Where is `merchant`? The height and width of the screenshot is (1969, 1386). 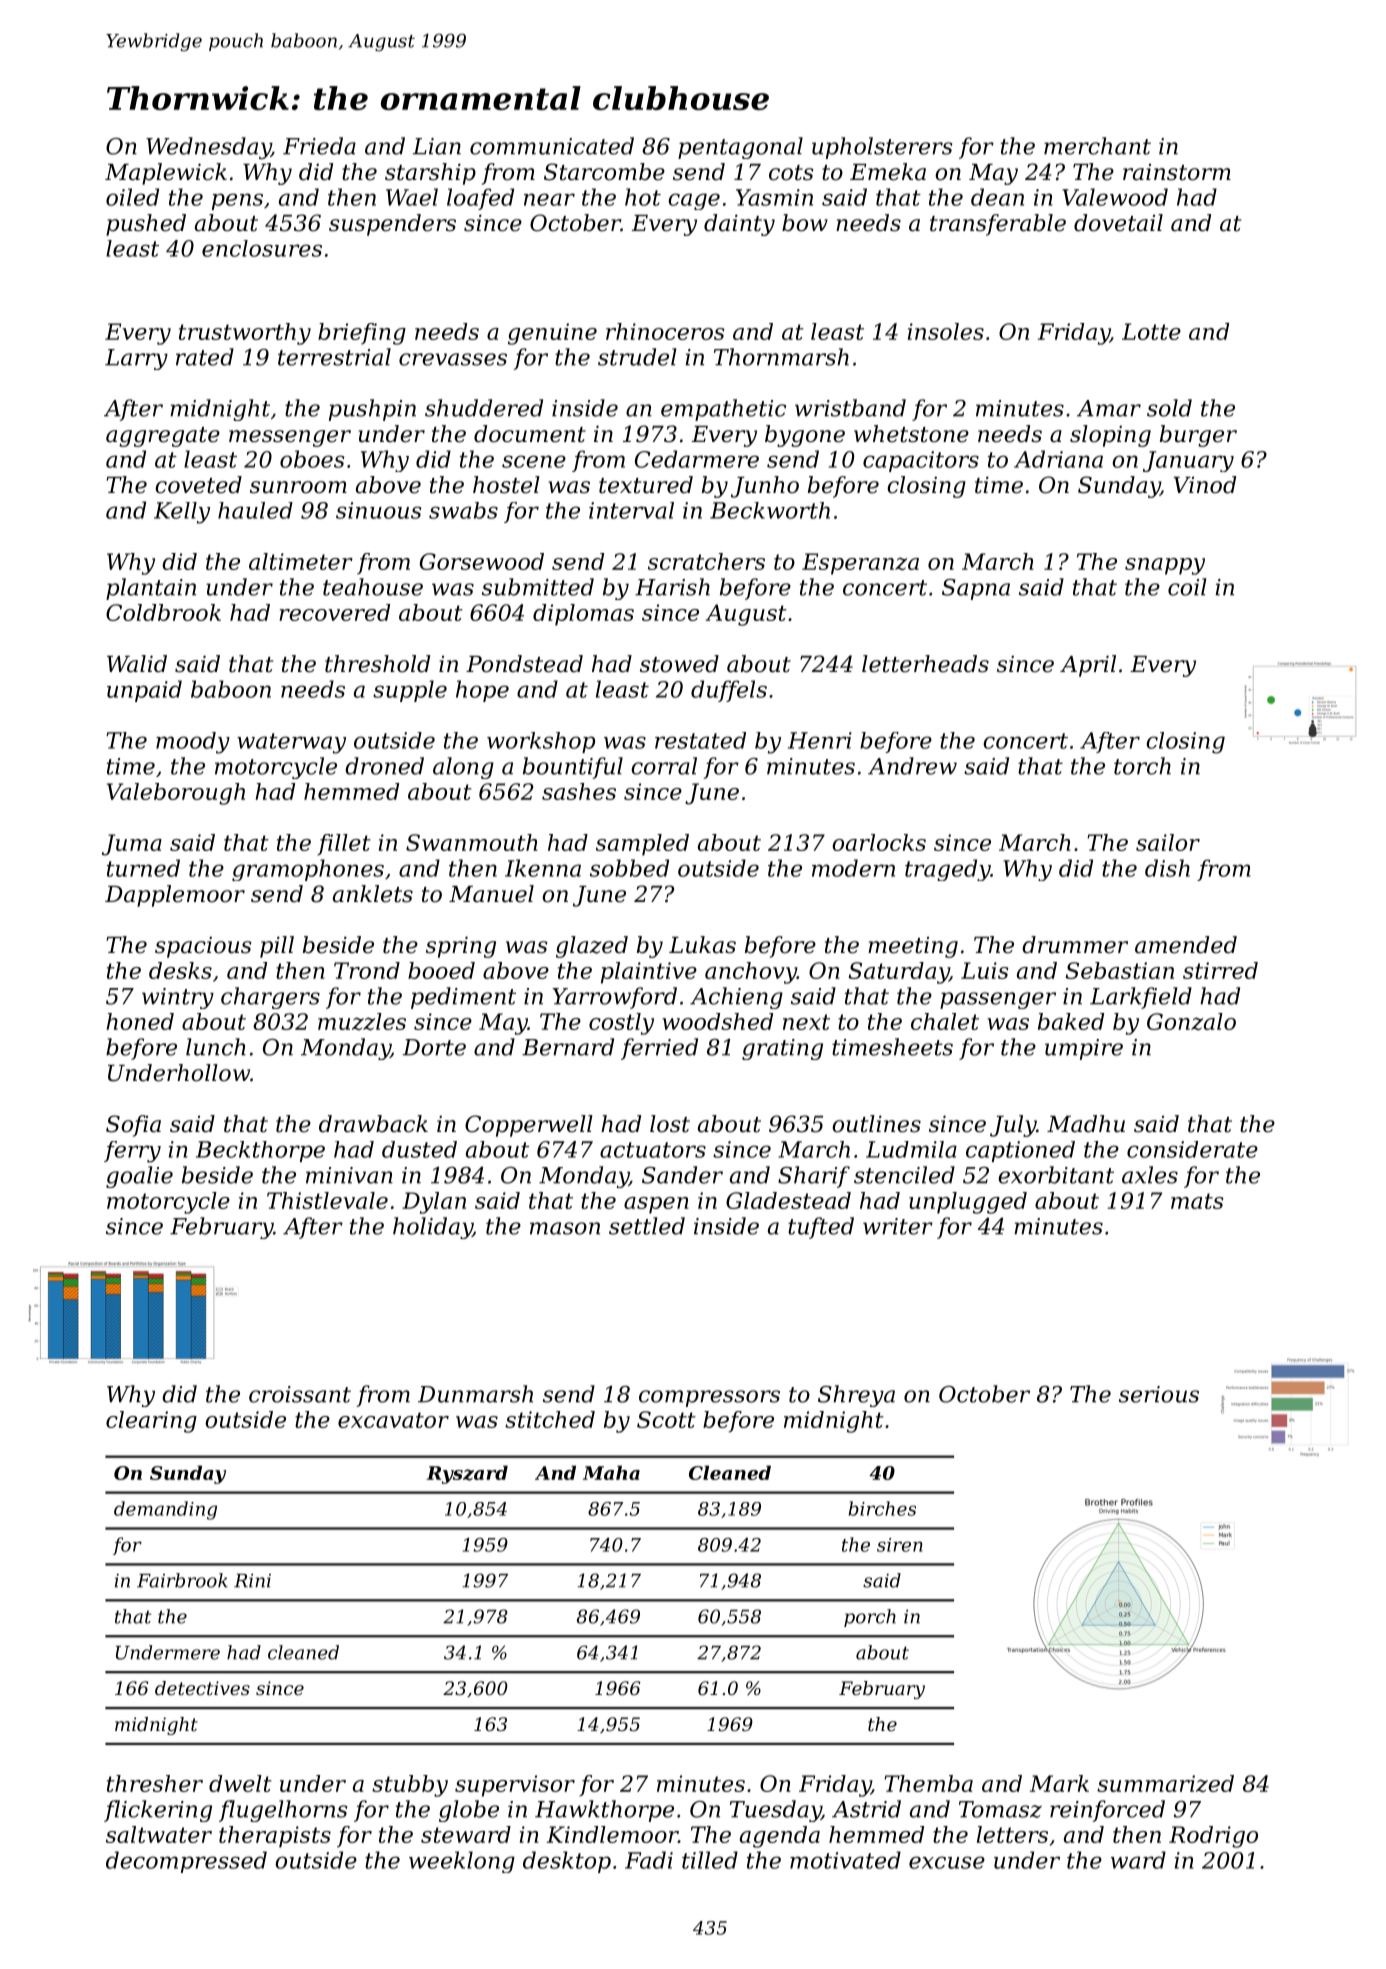 merchant is located at coordinates (1097, 146).
